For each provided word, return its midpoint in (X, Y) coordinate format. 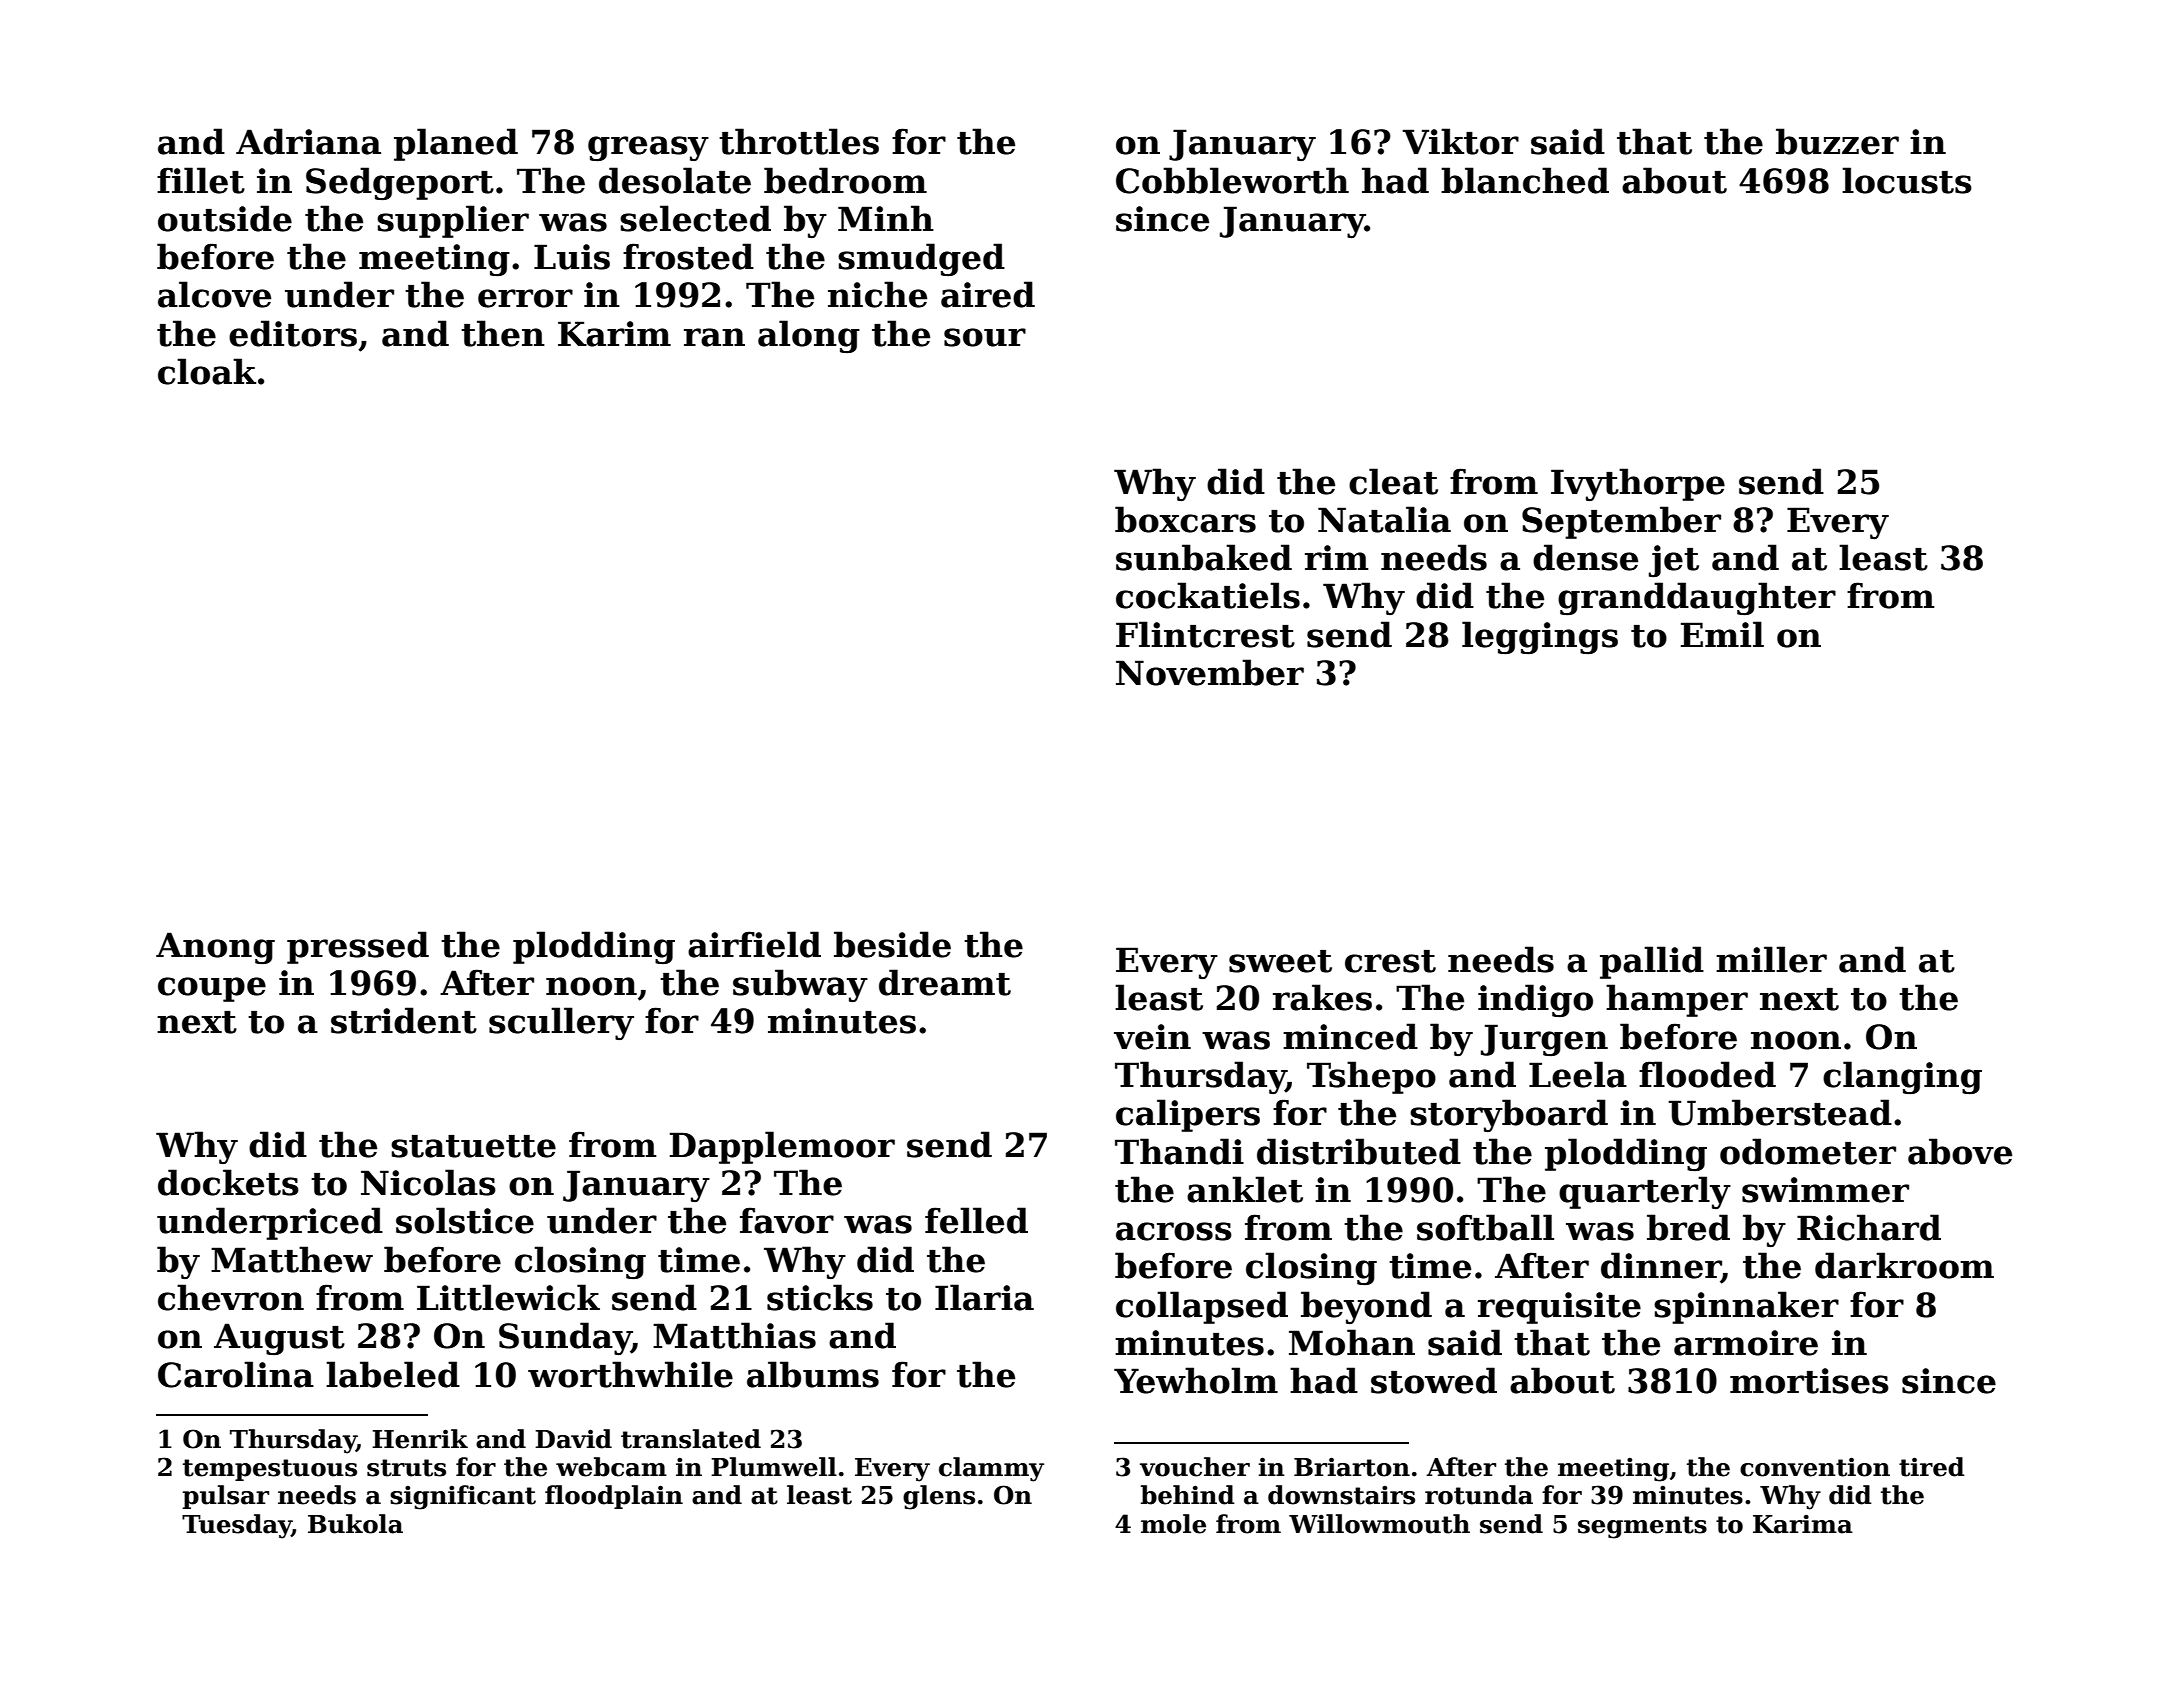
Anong (215, 948)
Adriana (308, 141)
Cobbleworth (1232, 180)
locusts (1907, 180)
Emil (1722, 634)
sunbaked (1204, 557)
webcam (611, 1467)
